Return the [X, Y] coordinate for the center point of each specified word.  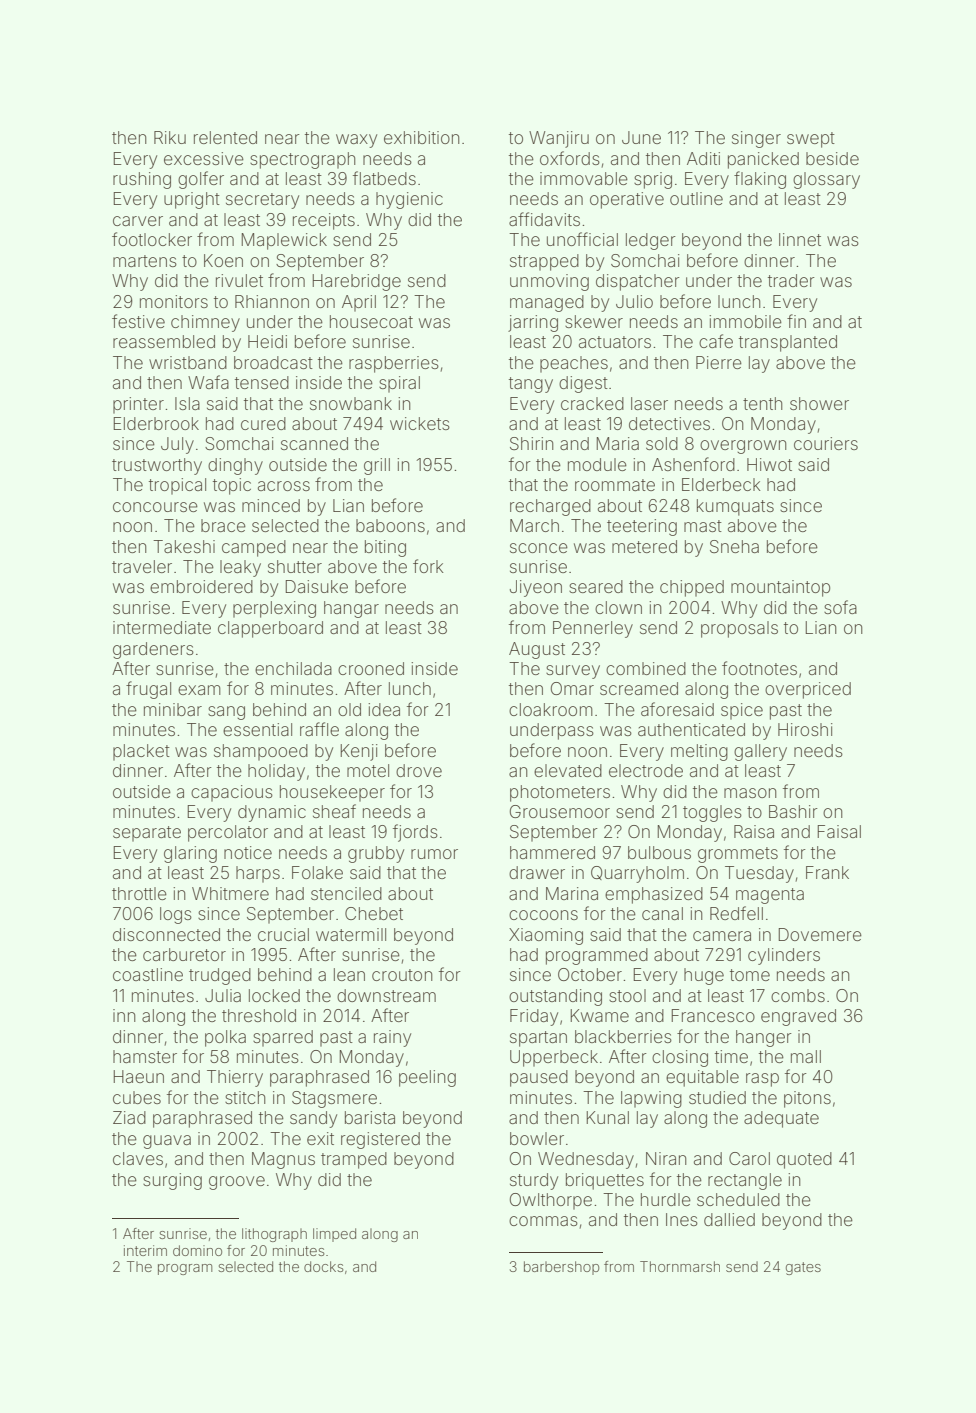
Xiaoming [546, 936]
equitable [702, 1078]
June [641, 137]
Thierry [235, 1078]
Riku [170, 137]
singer [756, 139]
